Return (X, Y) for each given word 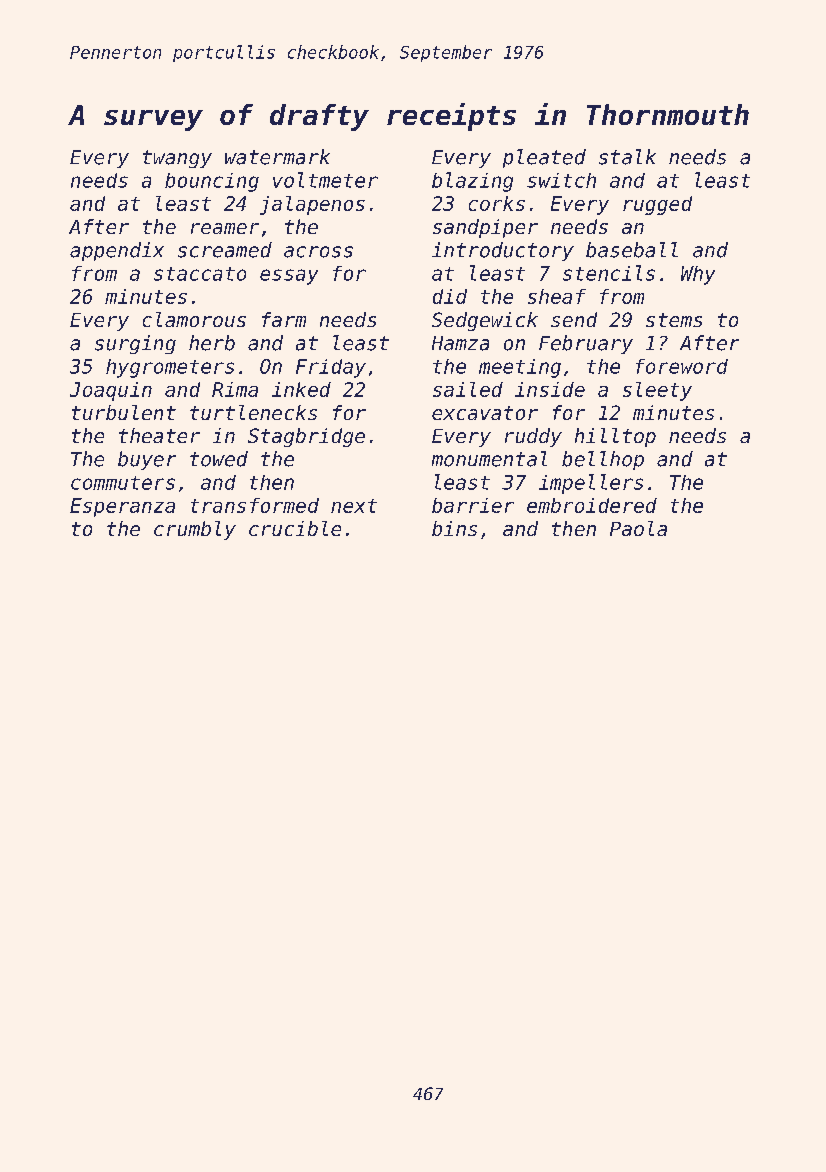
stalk (627, 157)
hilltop (615, 437)
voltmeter (325, 180)
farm (284, 319)
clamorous (194, 319)
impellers (591, 484)
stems (674, 320)
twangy (177, 159)
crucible (295, 528)
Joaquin (111, 391)
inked (301, 389)
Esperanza (122, 507)
